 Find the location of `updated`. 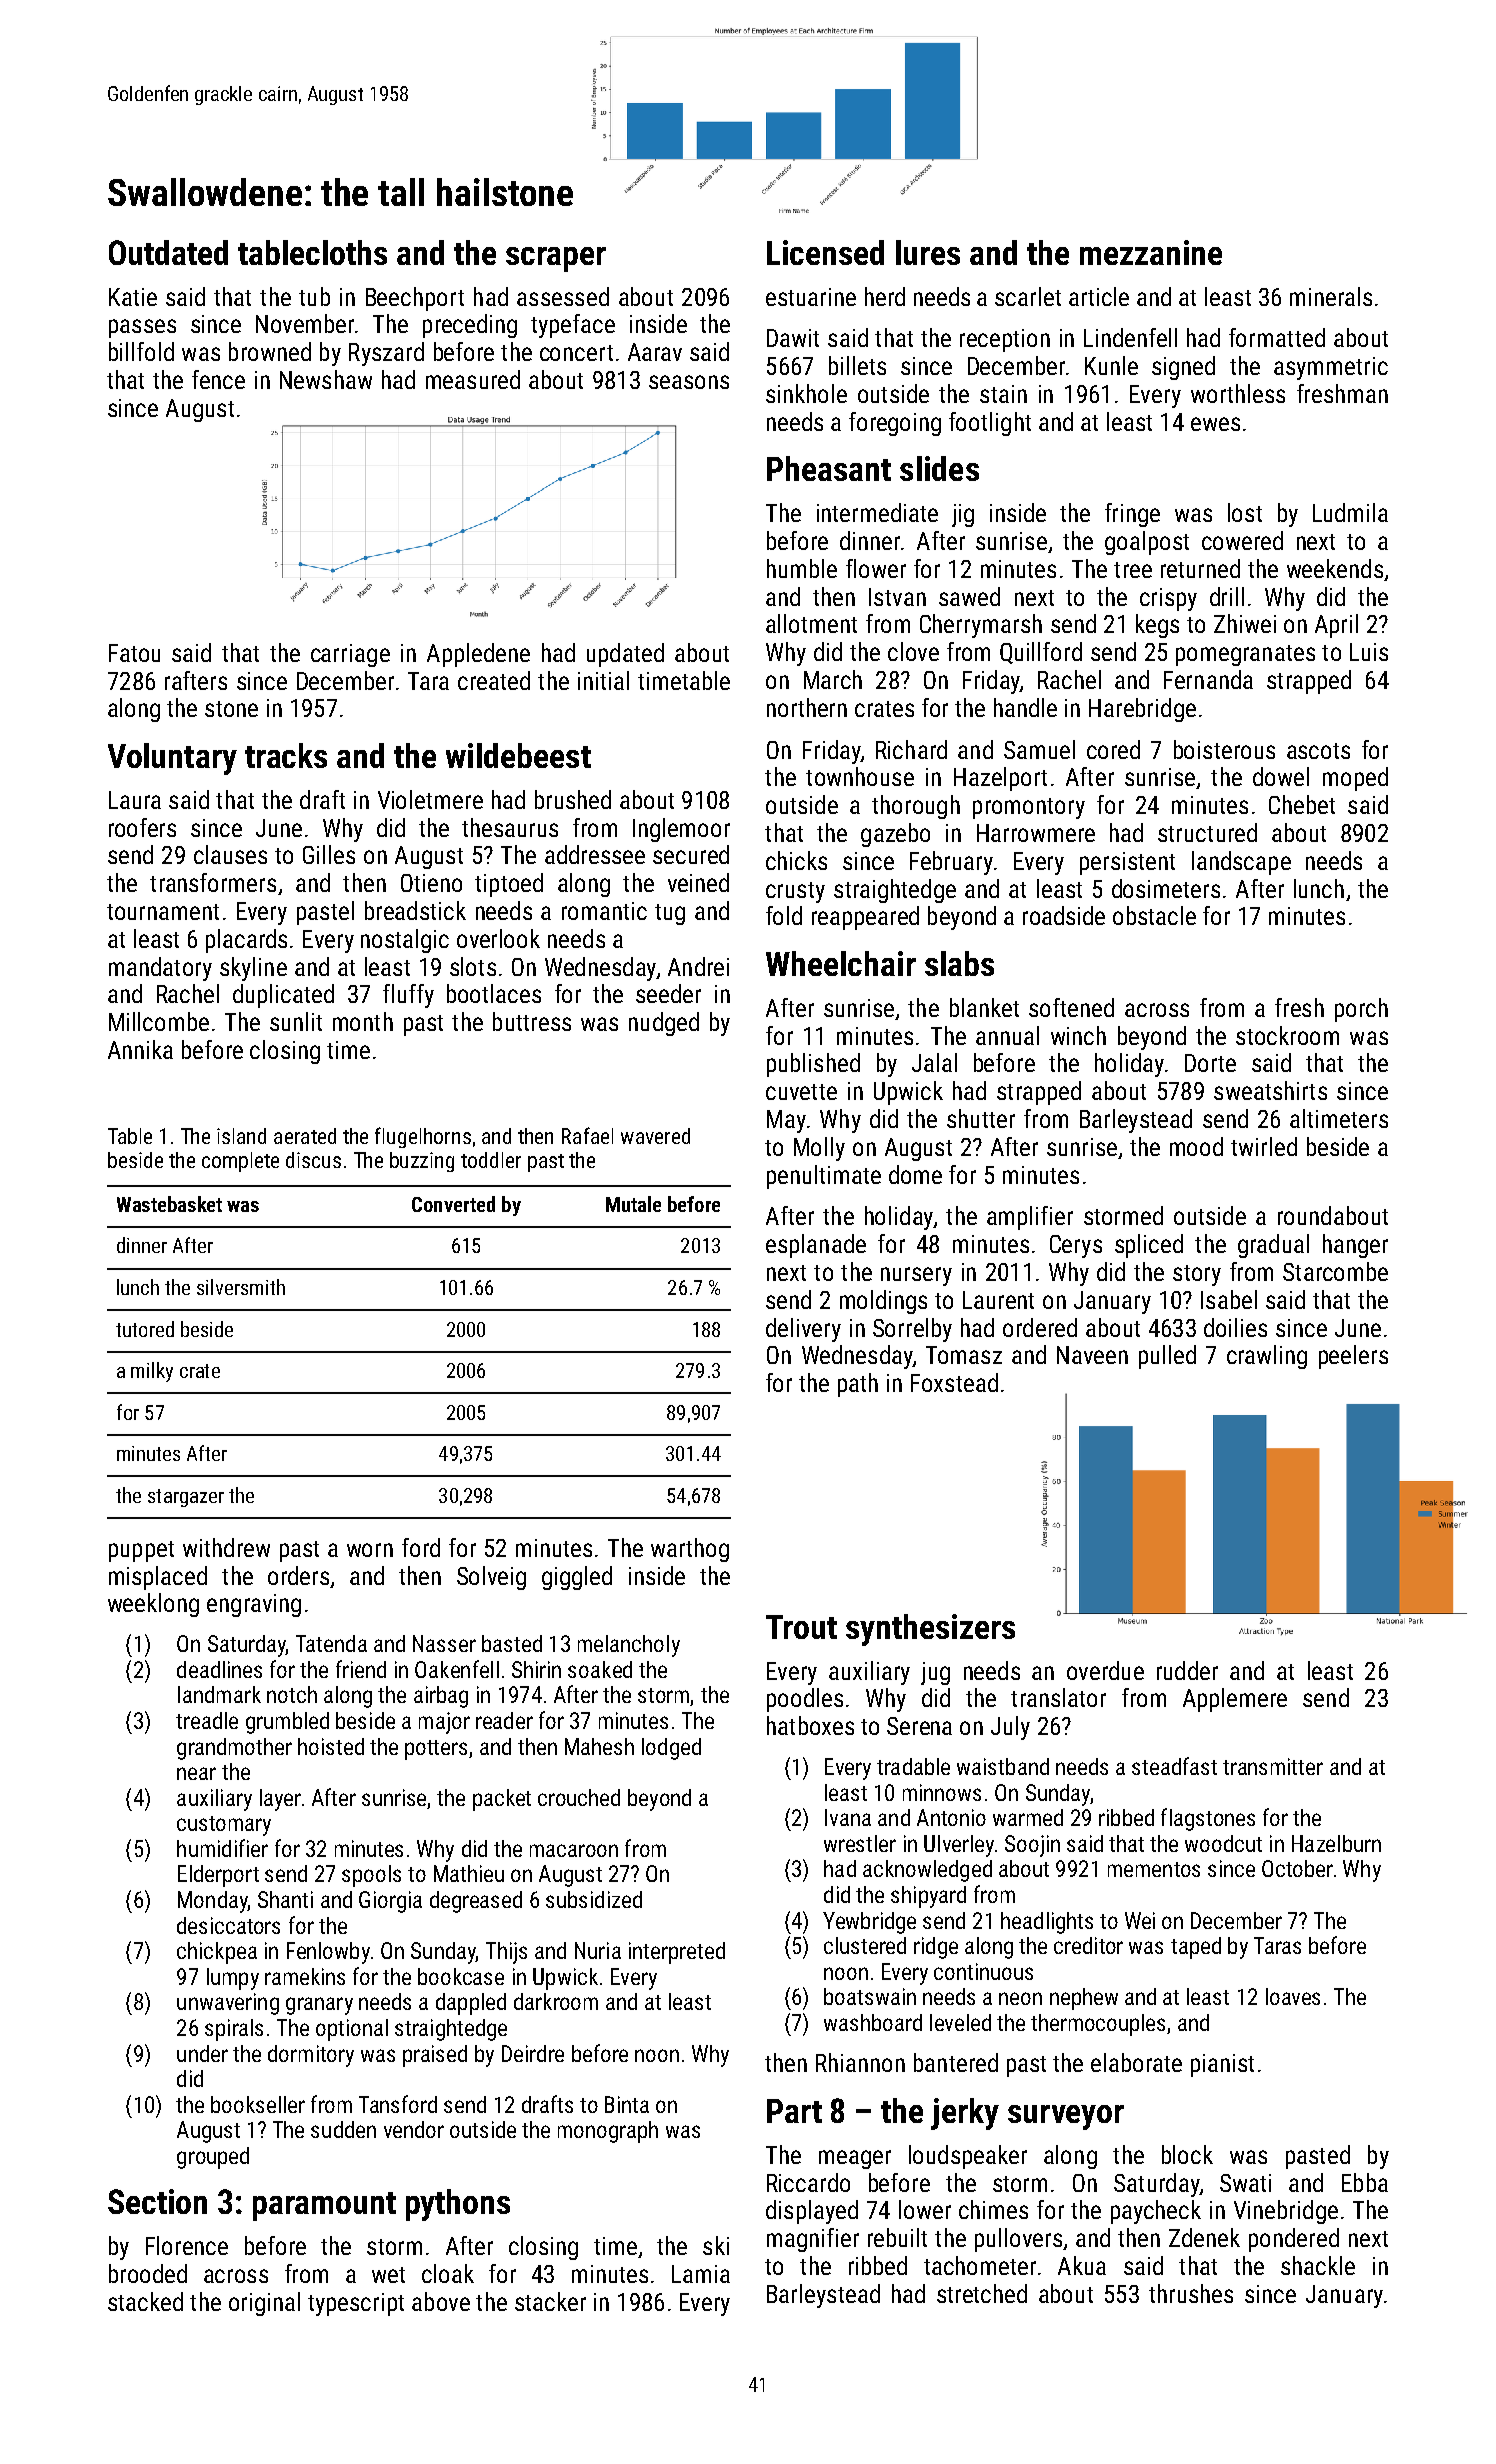

updated is located at coordinates (625, 655).
